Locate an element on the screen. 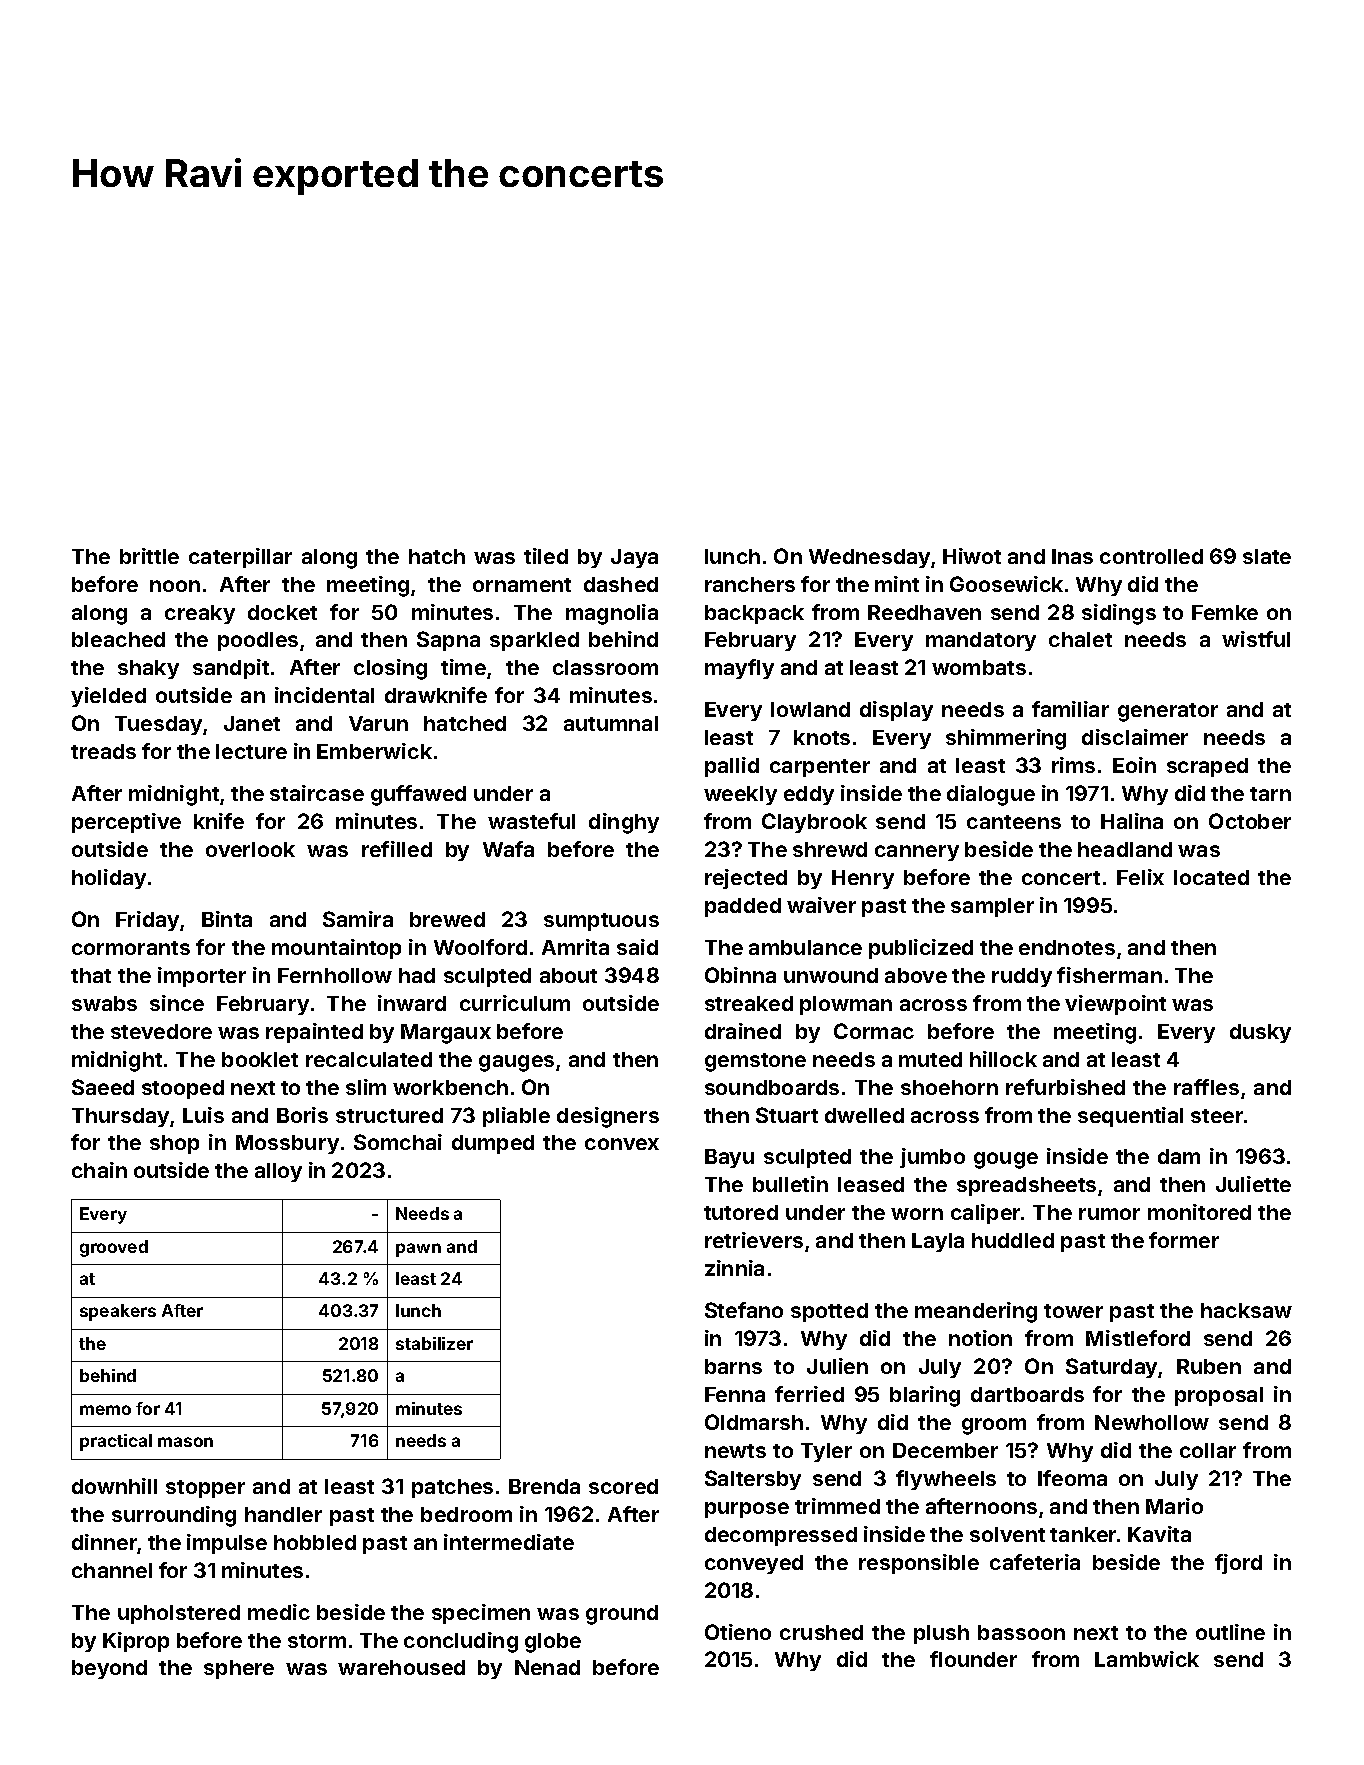 This screenshot has height=1765, width=1364. steer is located at coordinates (1217, 1116).
